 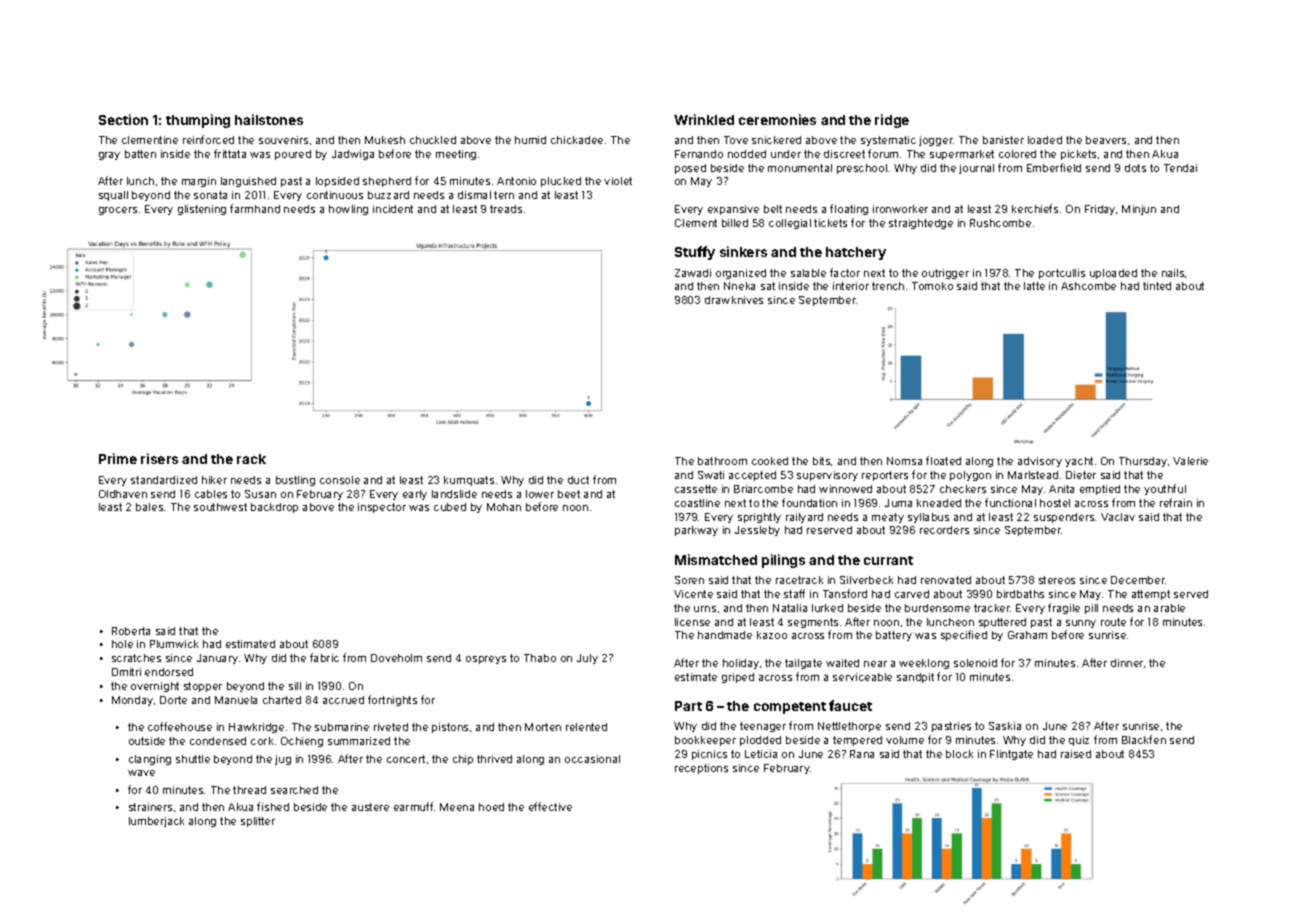 What do you see at coordinates (343, 700) in the screenshot?
I see `accrued` at bounding box center [343, 700].
